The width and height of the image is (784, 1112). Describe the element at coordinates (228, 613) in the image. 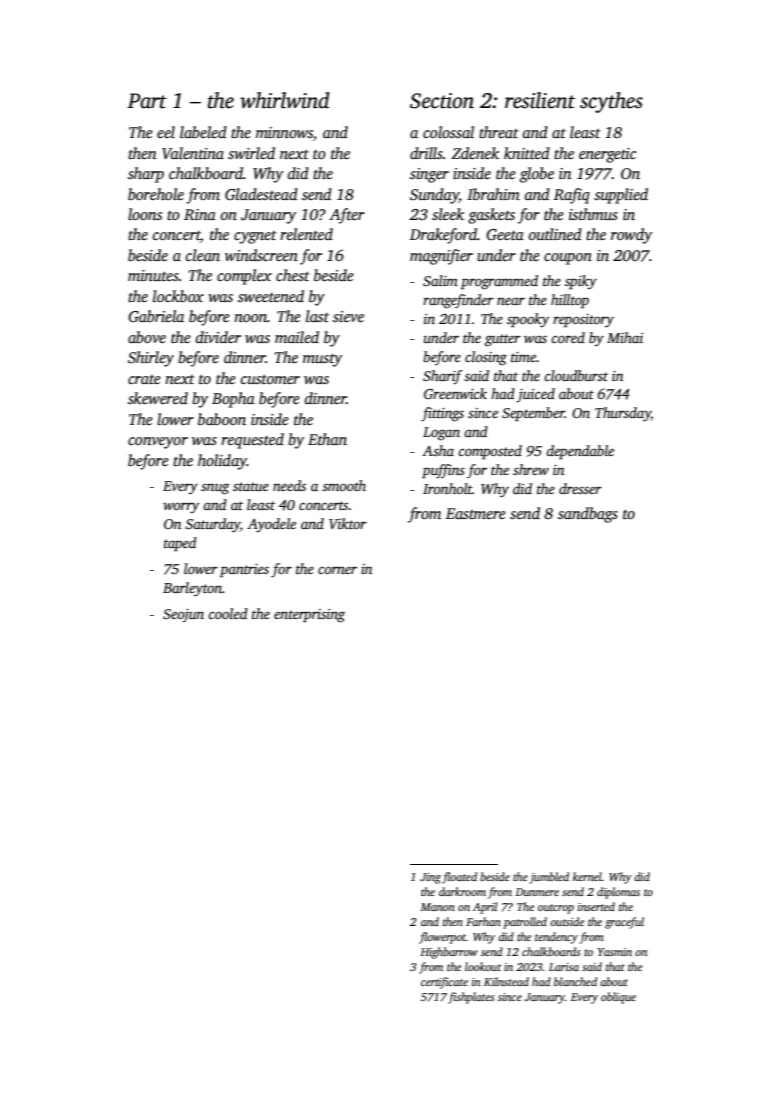

I see `cooled` at that location.
